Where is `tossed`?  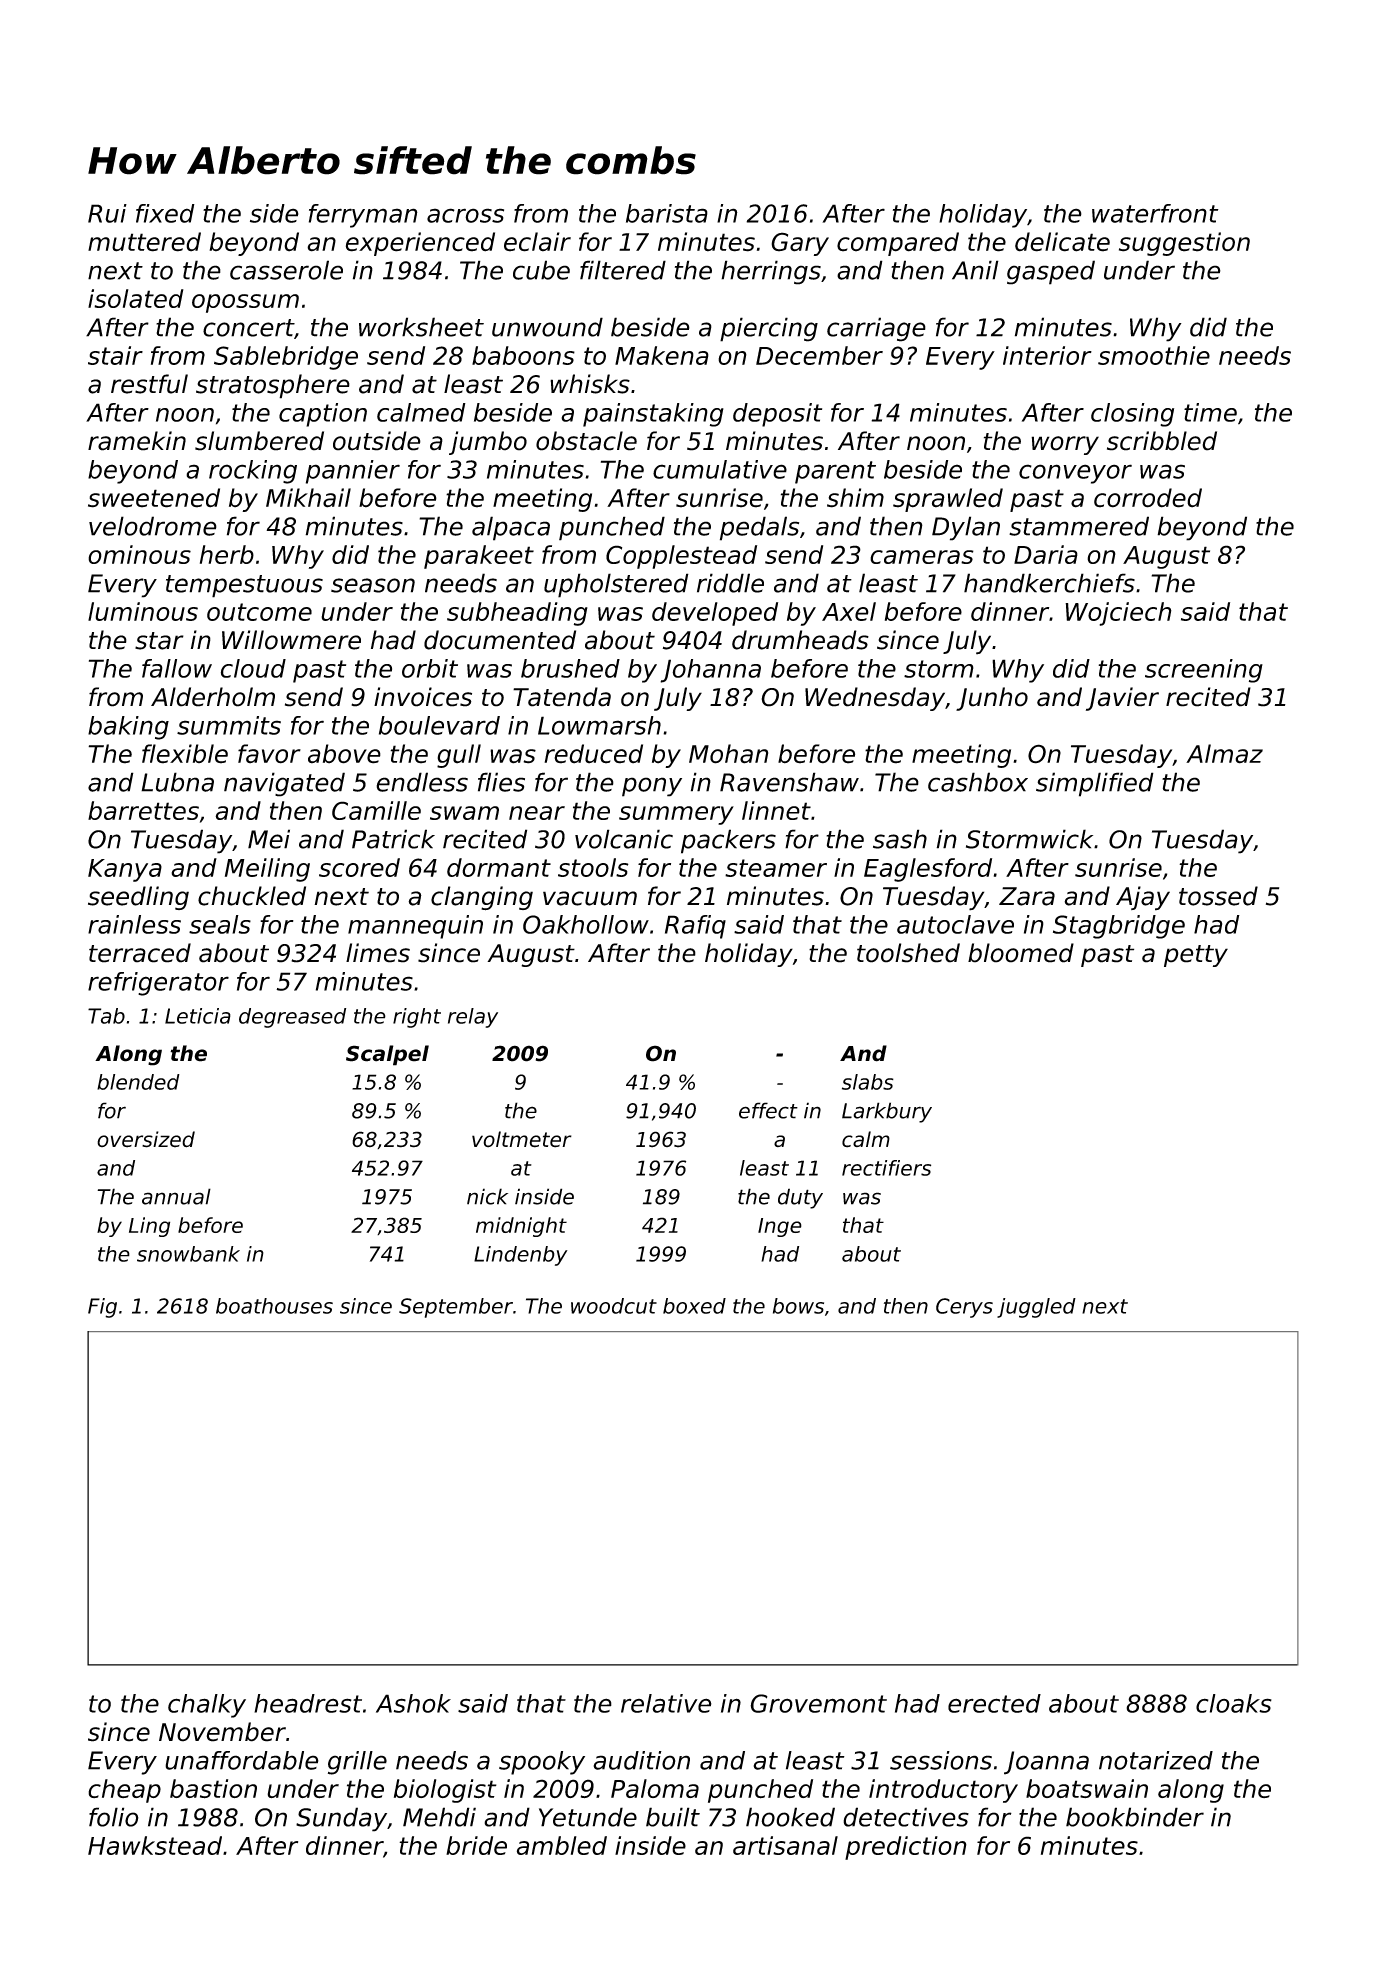 tossed is located at coordinates (1218, 896).
